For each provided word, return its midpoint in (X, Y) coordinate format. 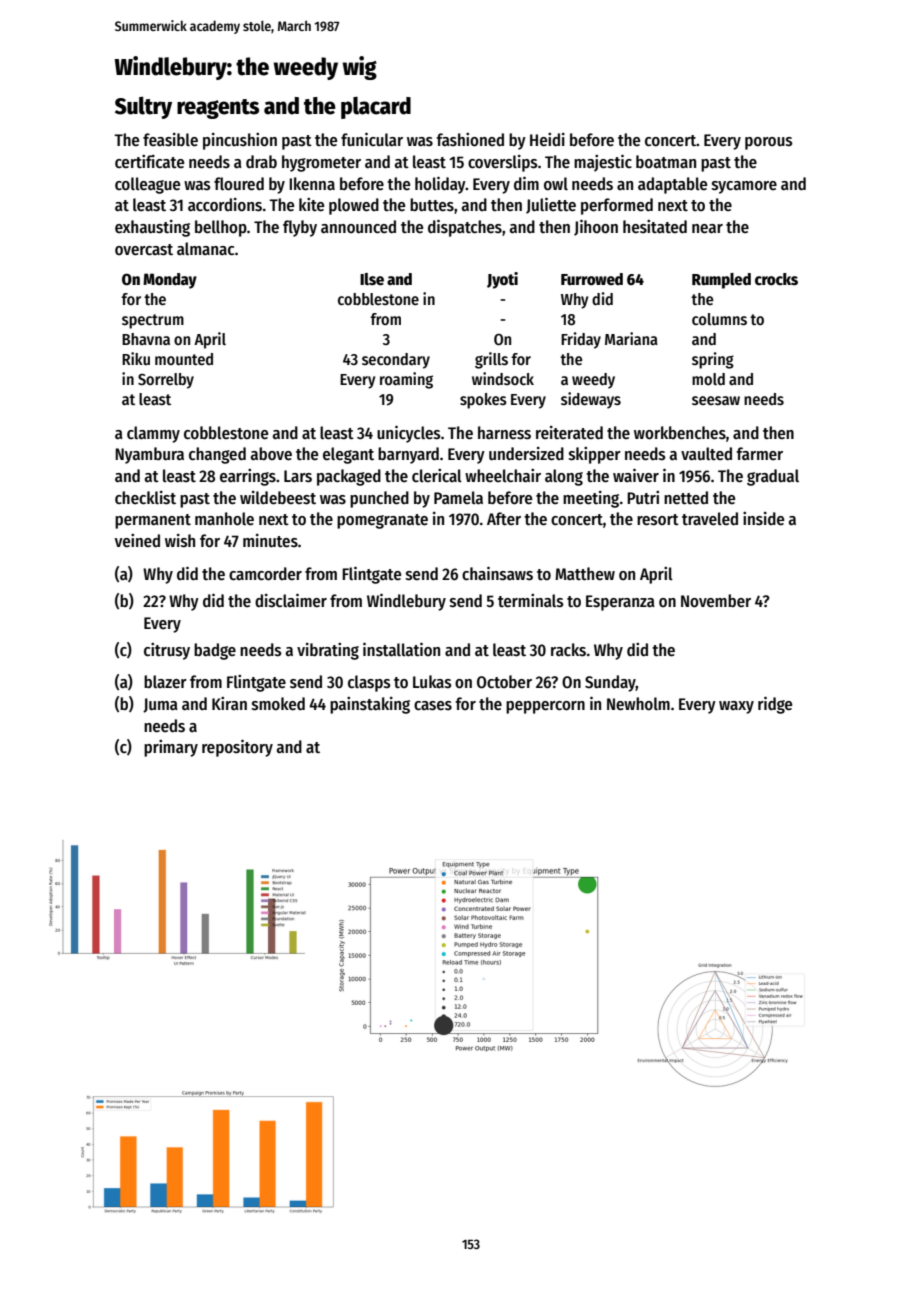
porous (769, 143)
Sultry (143, 108)
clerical (437, 476)
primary (171, 748)
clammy (153, 434)
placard (376, 108)
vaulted (706, 454)
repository (237, 748)
